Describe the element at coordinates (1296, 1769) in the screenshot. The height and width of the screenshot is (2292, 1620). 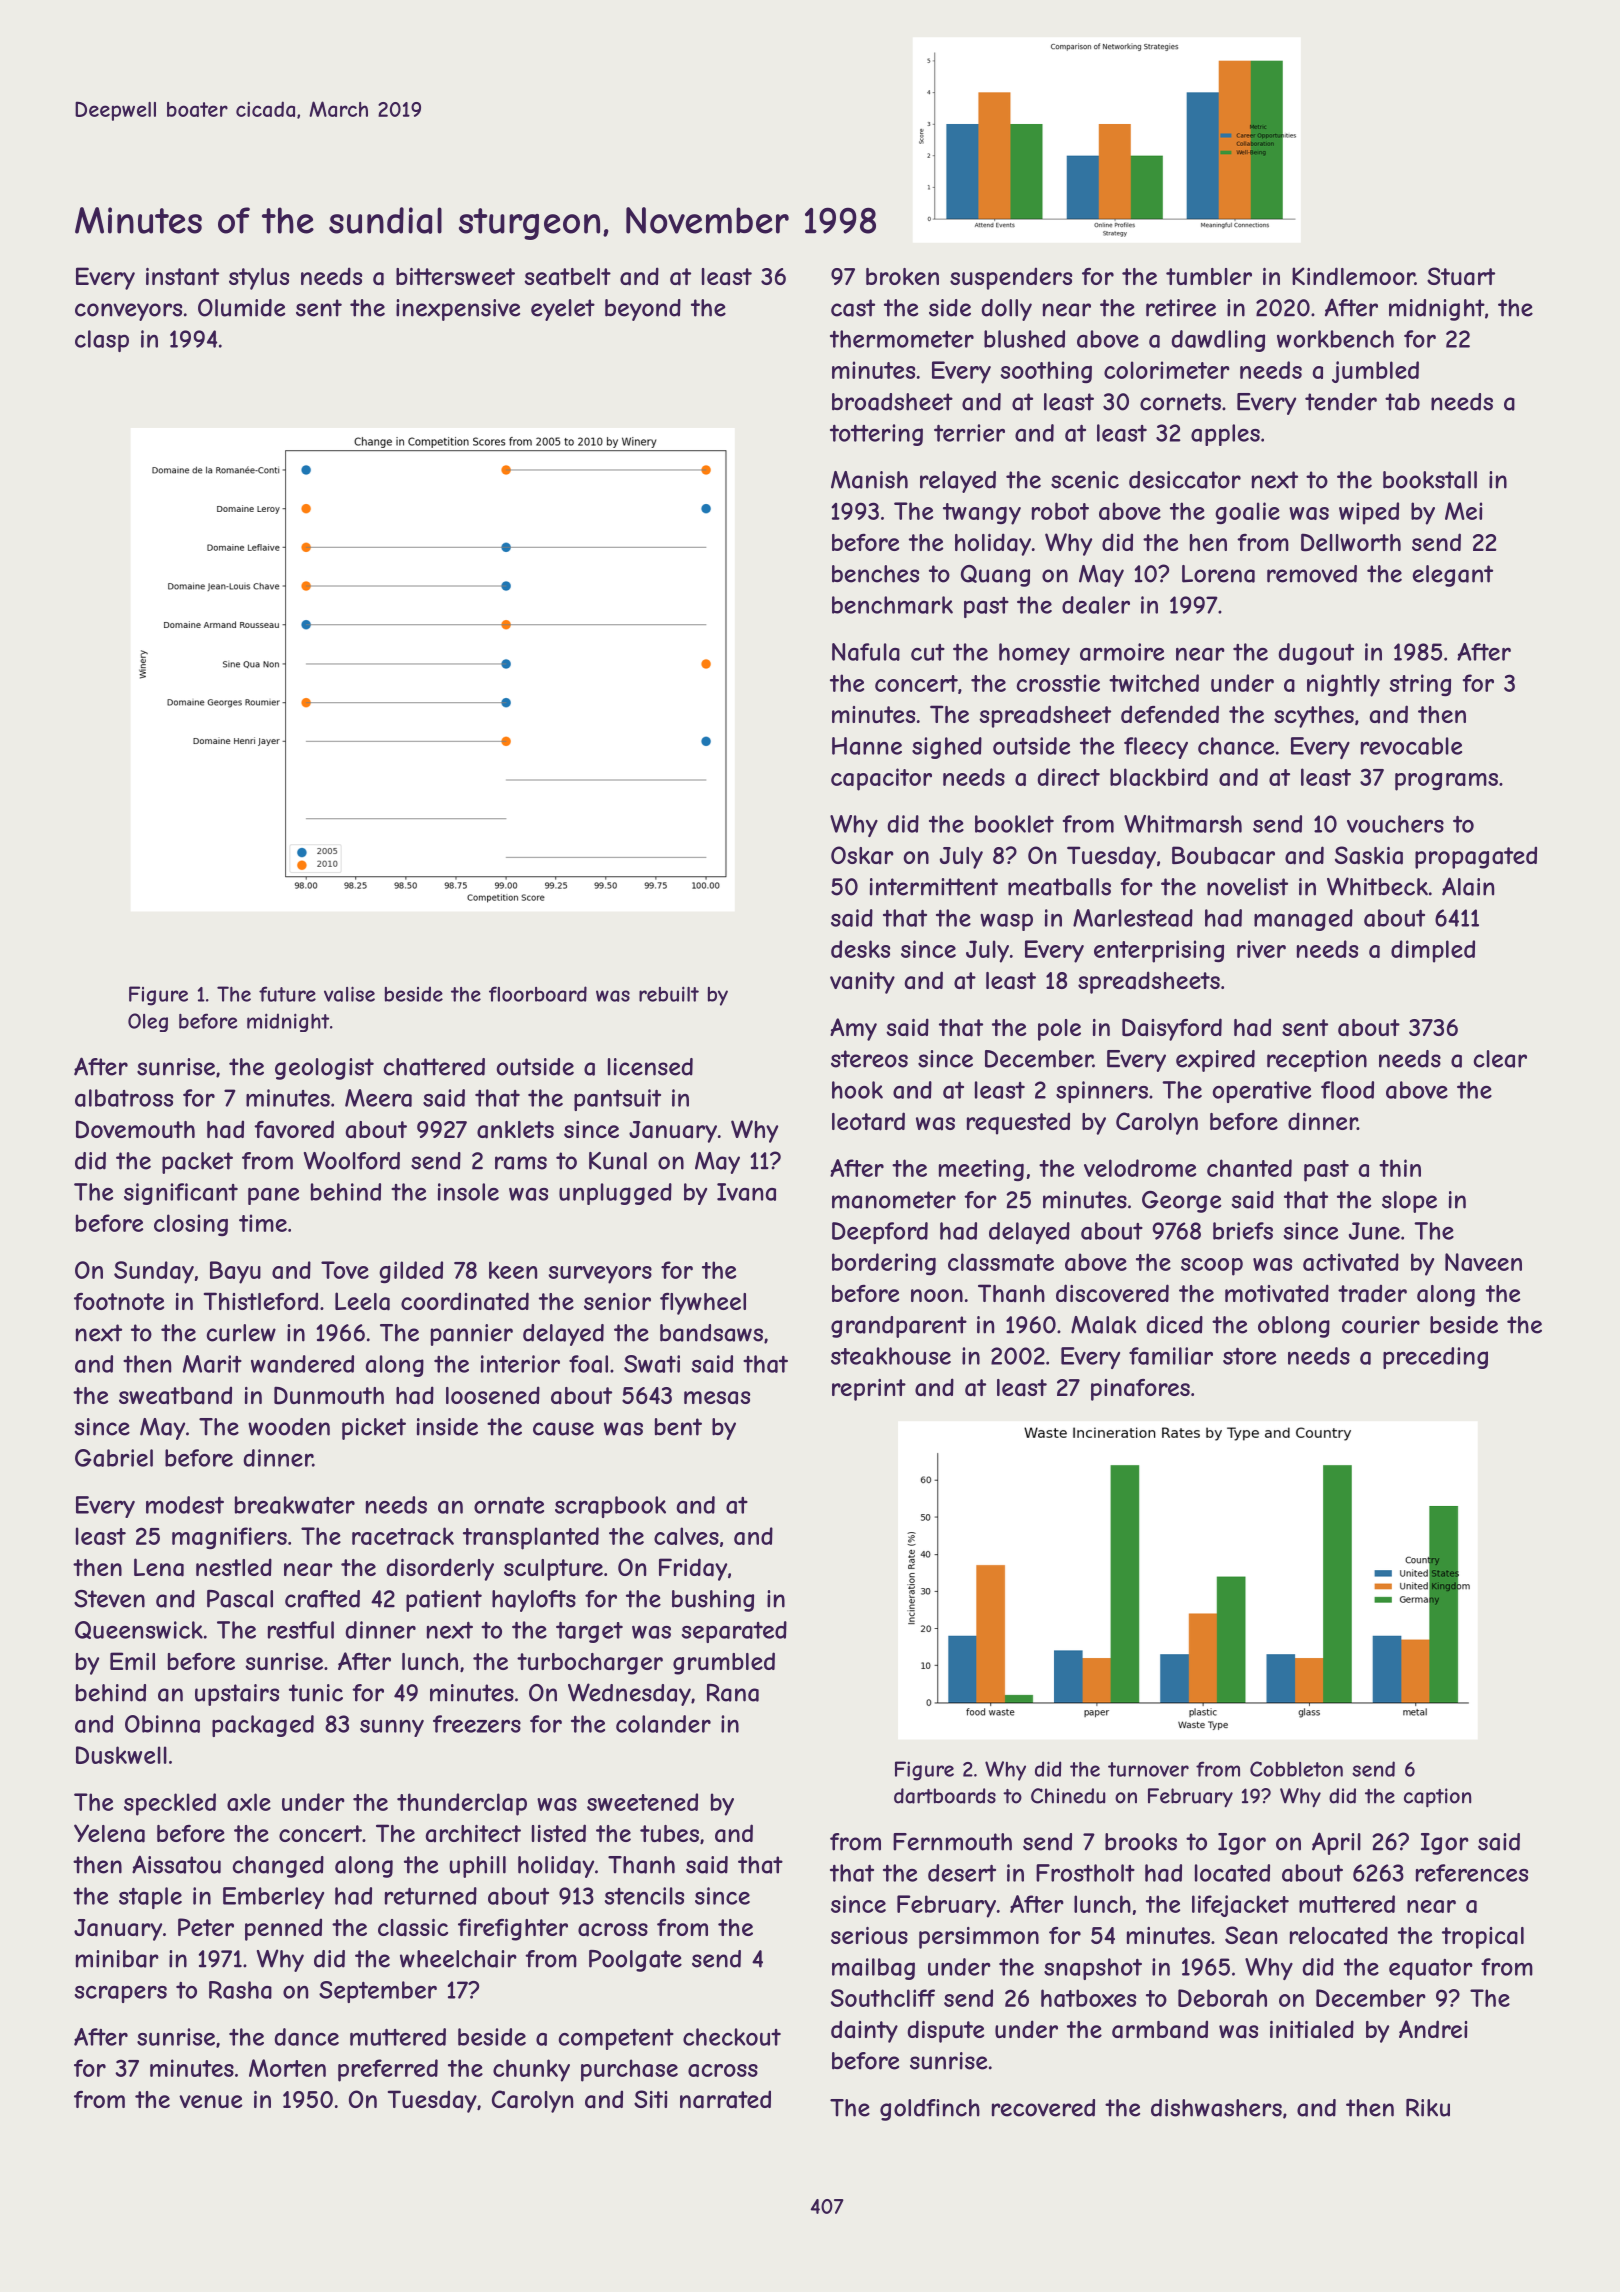
I see `Cobbleton` at that location.
